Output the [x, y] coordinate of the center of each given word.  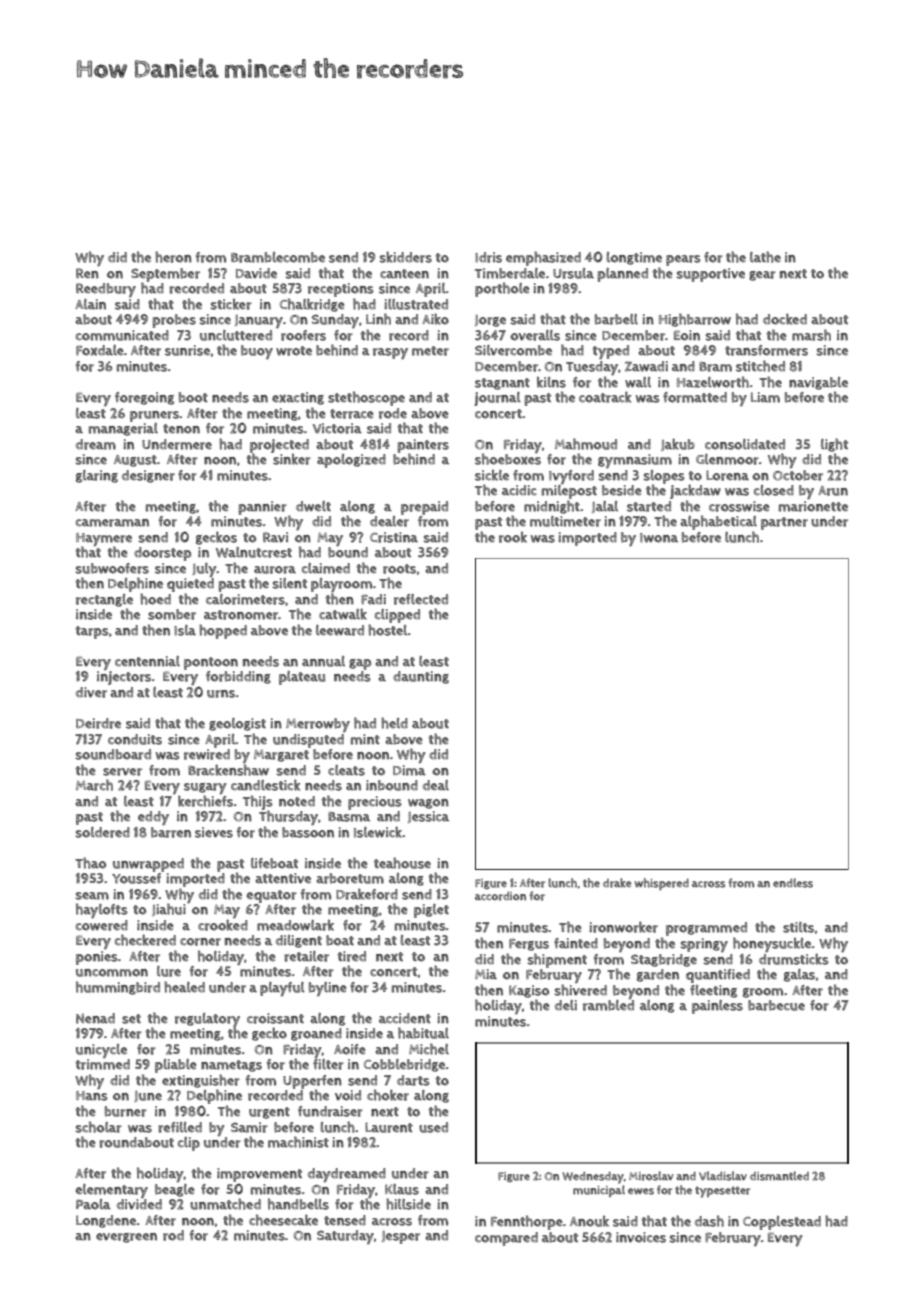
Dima [409, 770]
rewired [207, 754]
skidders [406, 257]
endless [793, 883]
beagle [175, 1190]
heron [173, 257]
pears [683, 260]
